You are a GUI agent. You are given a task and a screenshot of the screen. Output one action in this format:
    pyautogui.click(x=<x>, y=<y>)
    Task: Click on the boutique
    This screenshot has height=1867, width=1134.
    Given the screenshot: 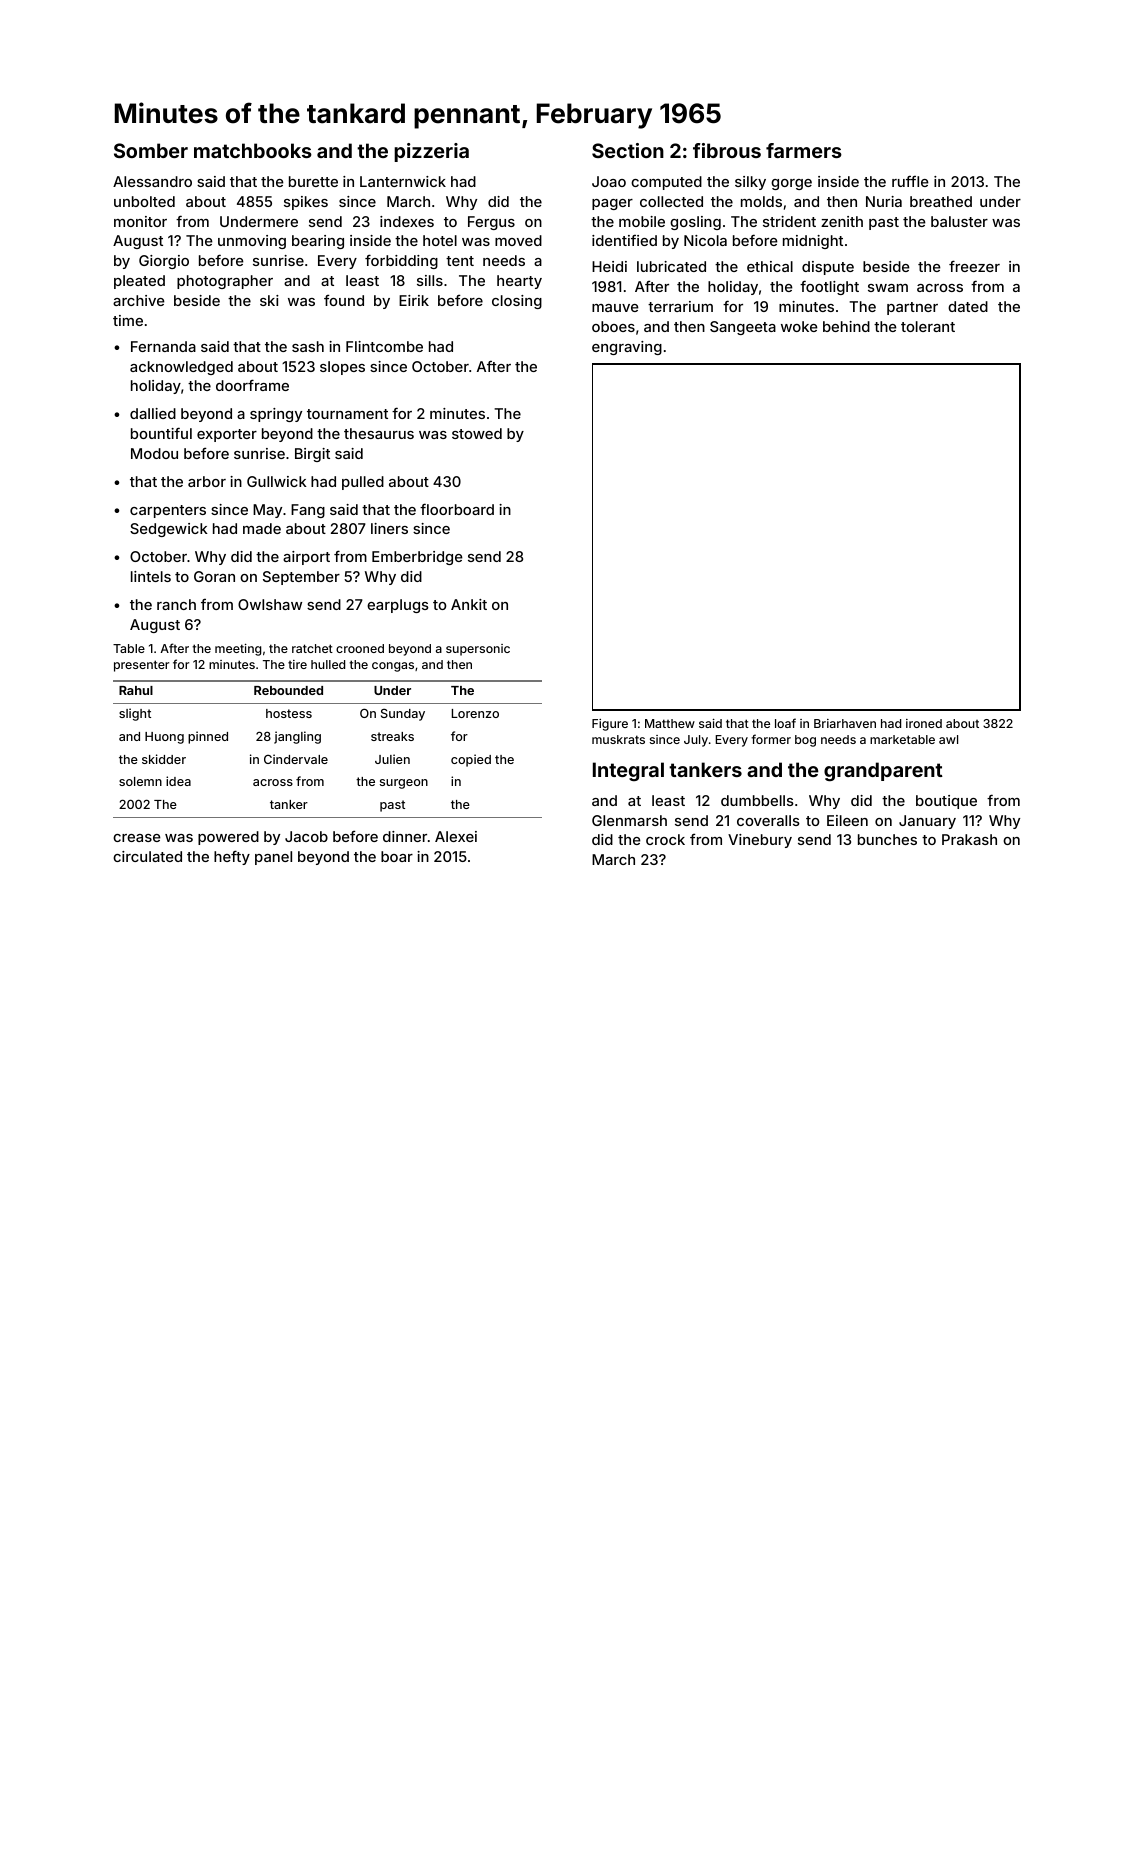 What is the action you would take?
    pyautogui.click(x=946, y=802)
